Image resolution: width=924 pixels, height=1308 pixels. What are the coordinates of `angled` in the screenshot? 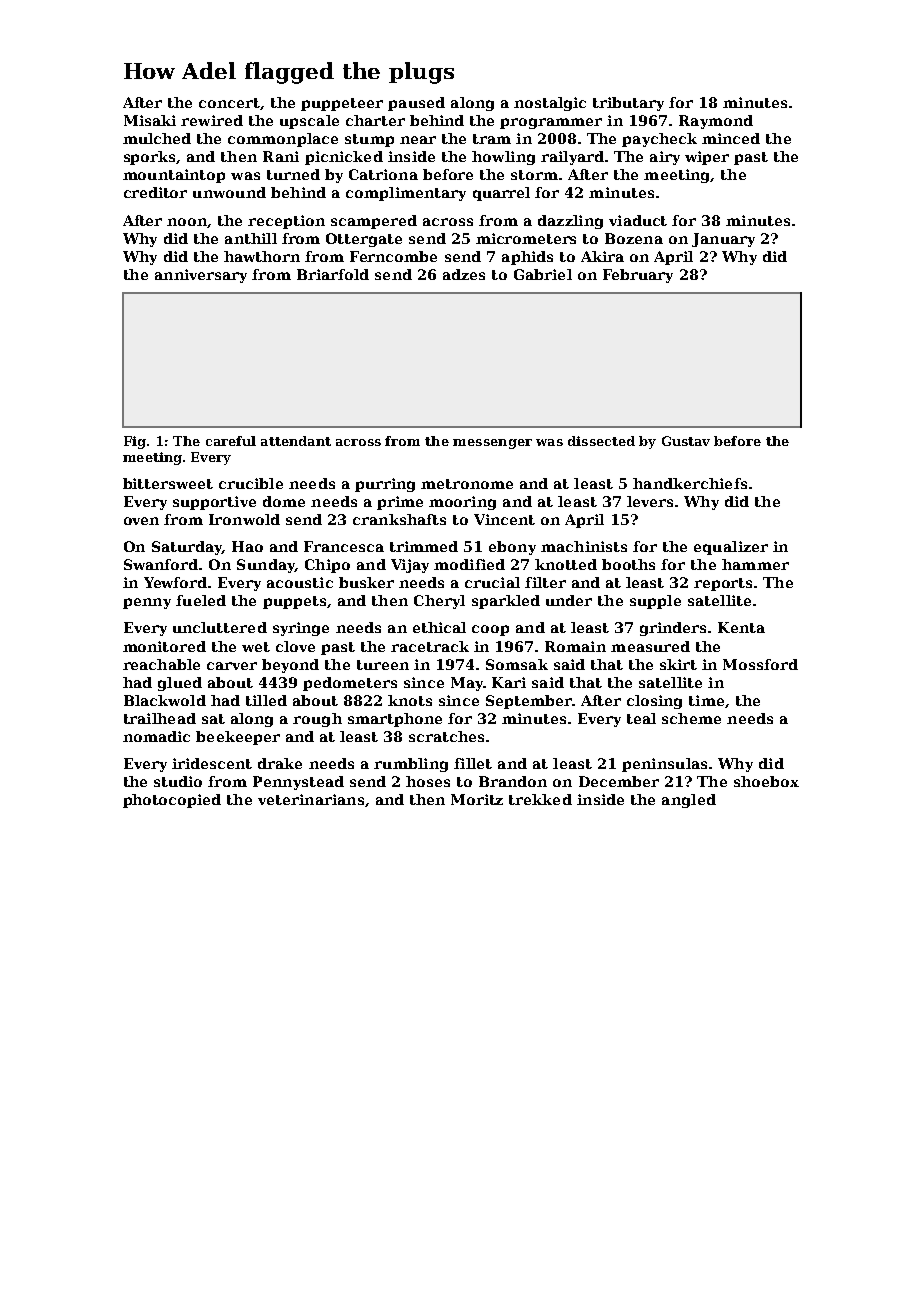 It's located at (689, 801).
